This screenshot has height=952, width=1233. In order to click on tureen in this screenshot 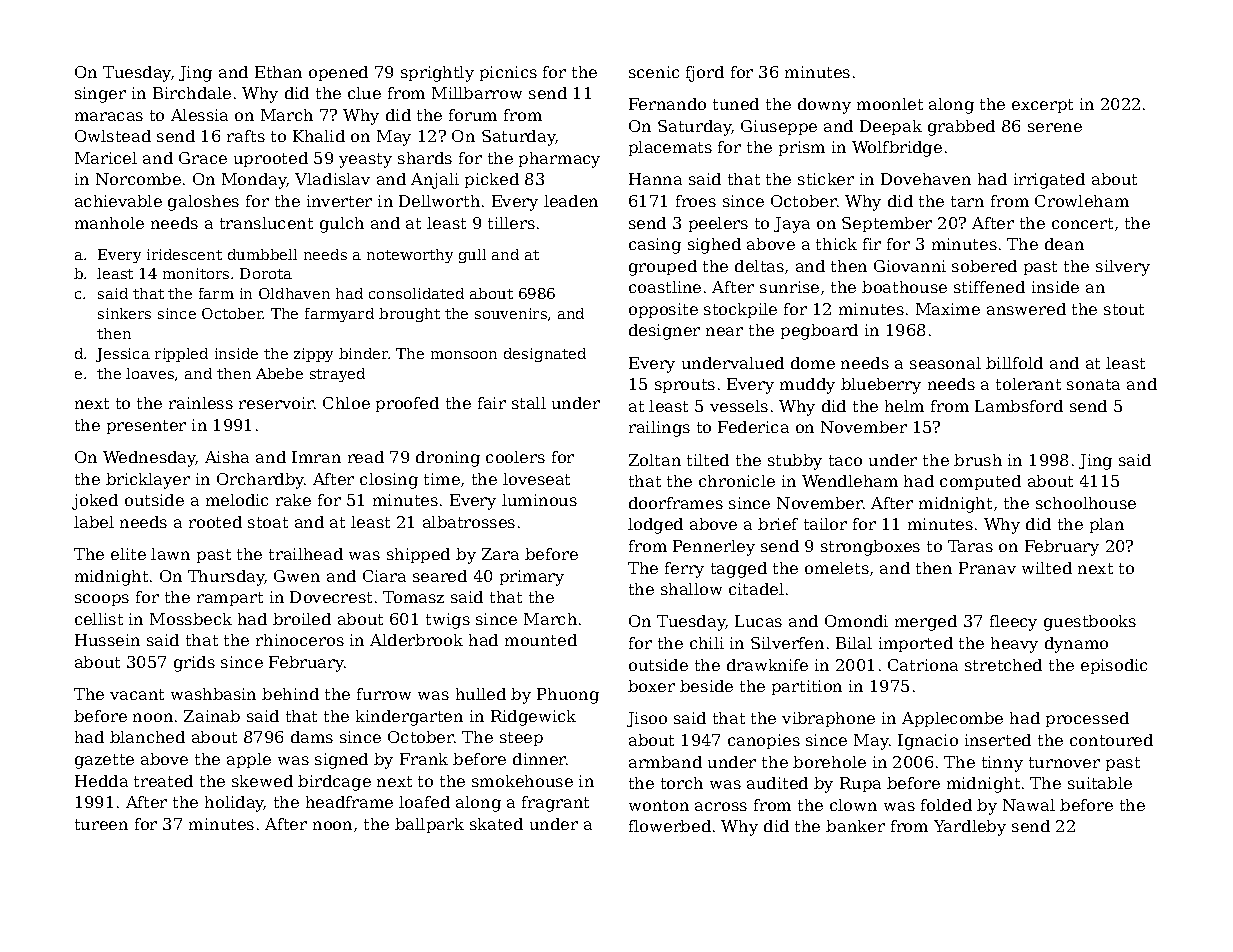, I will do `click(101, 824)`.
